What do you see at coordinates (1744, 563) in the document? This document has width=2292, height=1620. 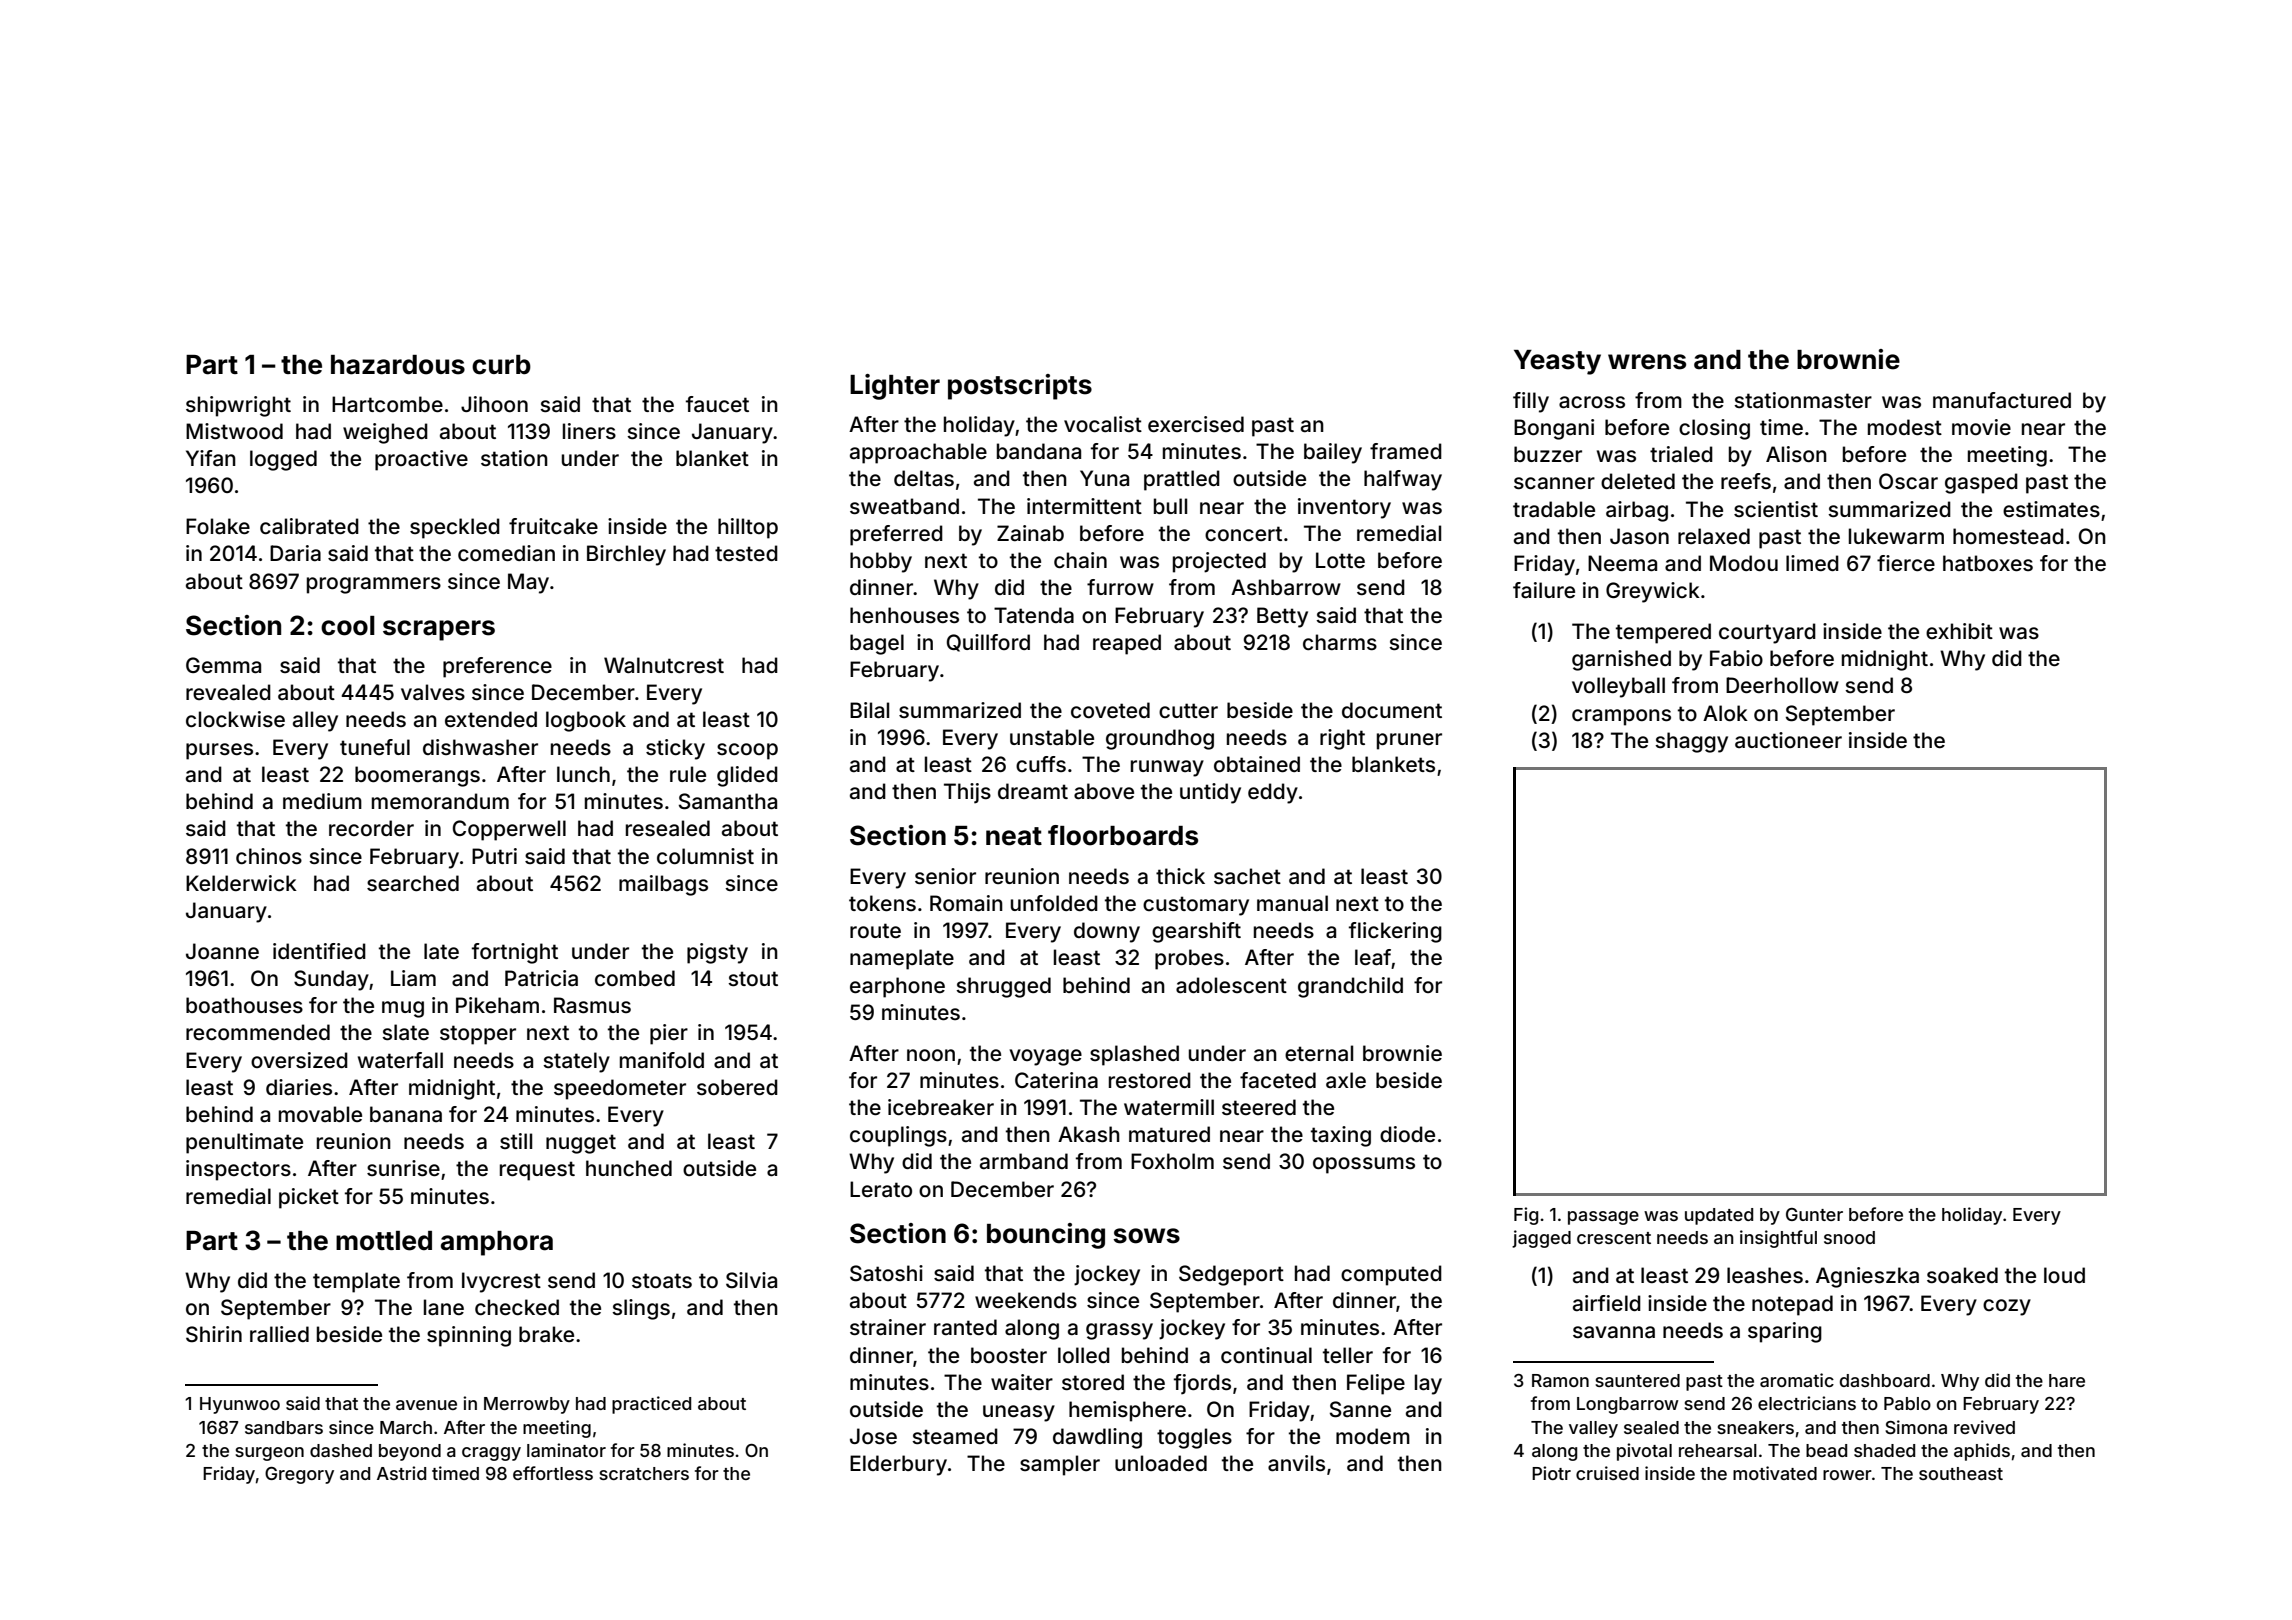 I see `Modou` at bounding box center [1744, 563].
